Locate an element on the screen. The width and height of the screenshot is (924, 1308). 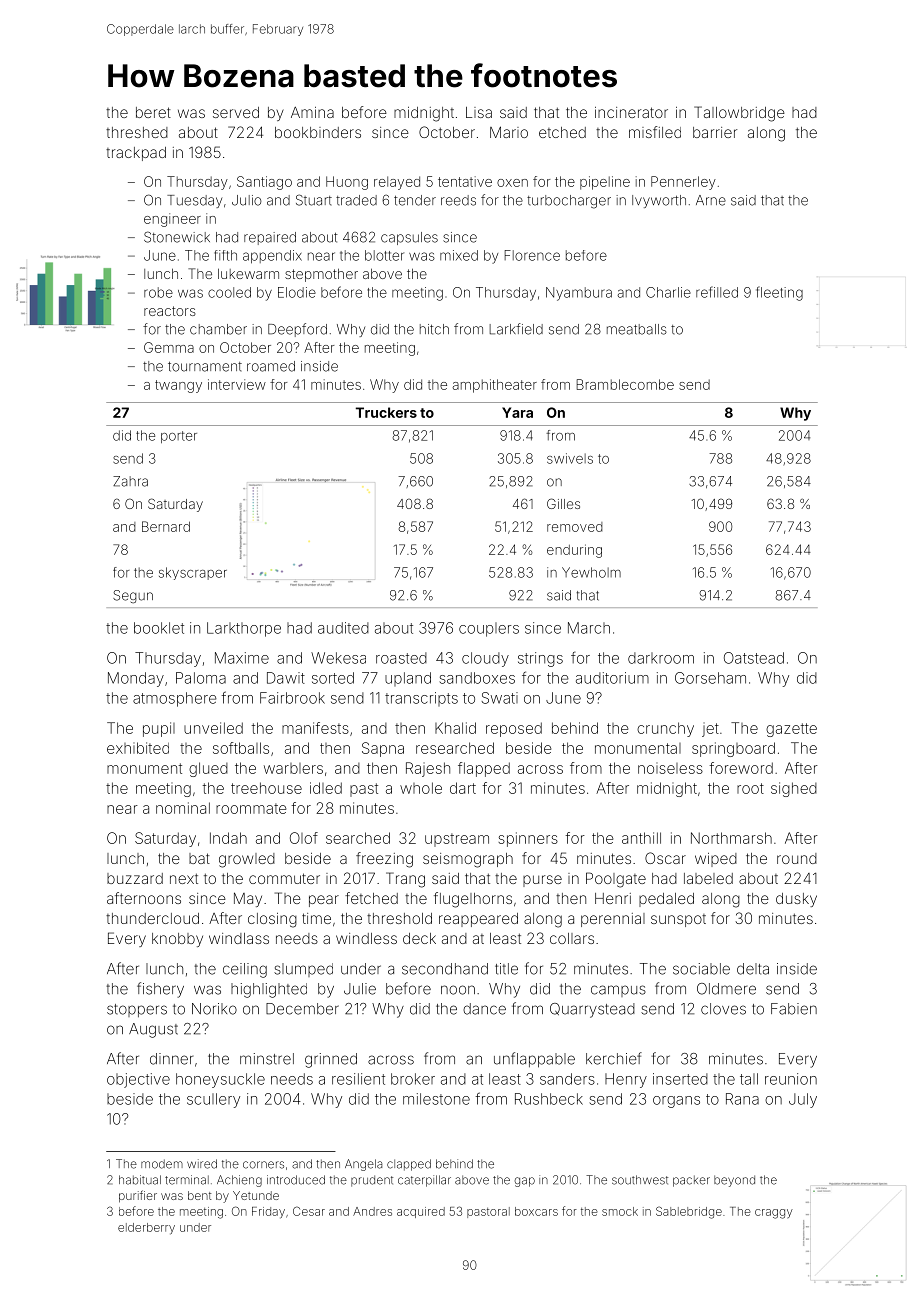
Arne is located at coordinates (711, 200).
